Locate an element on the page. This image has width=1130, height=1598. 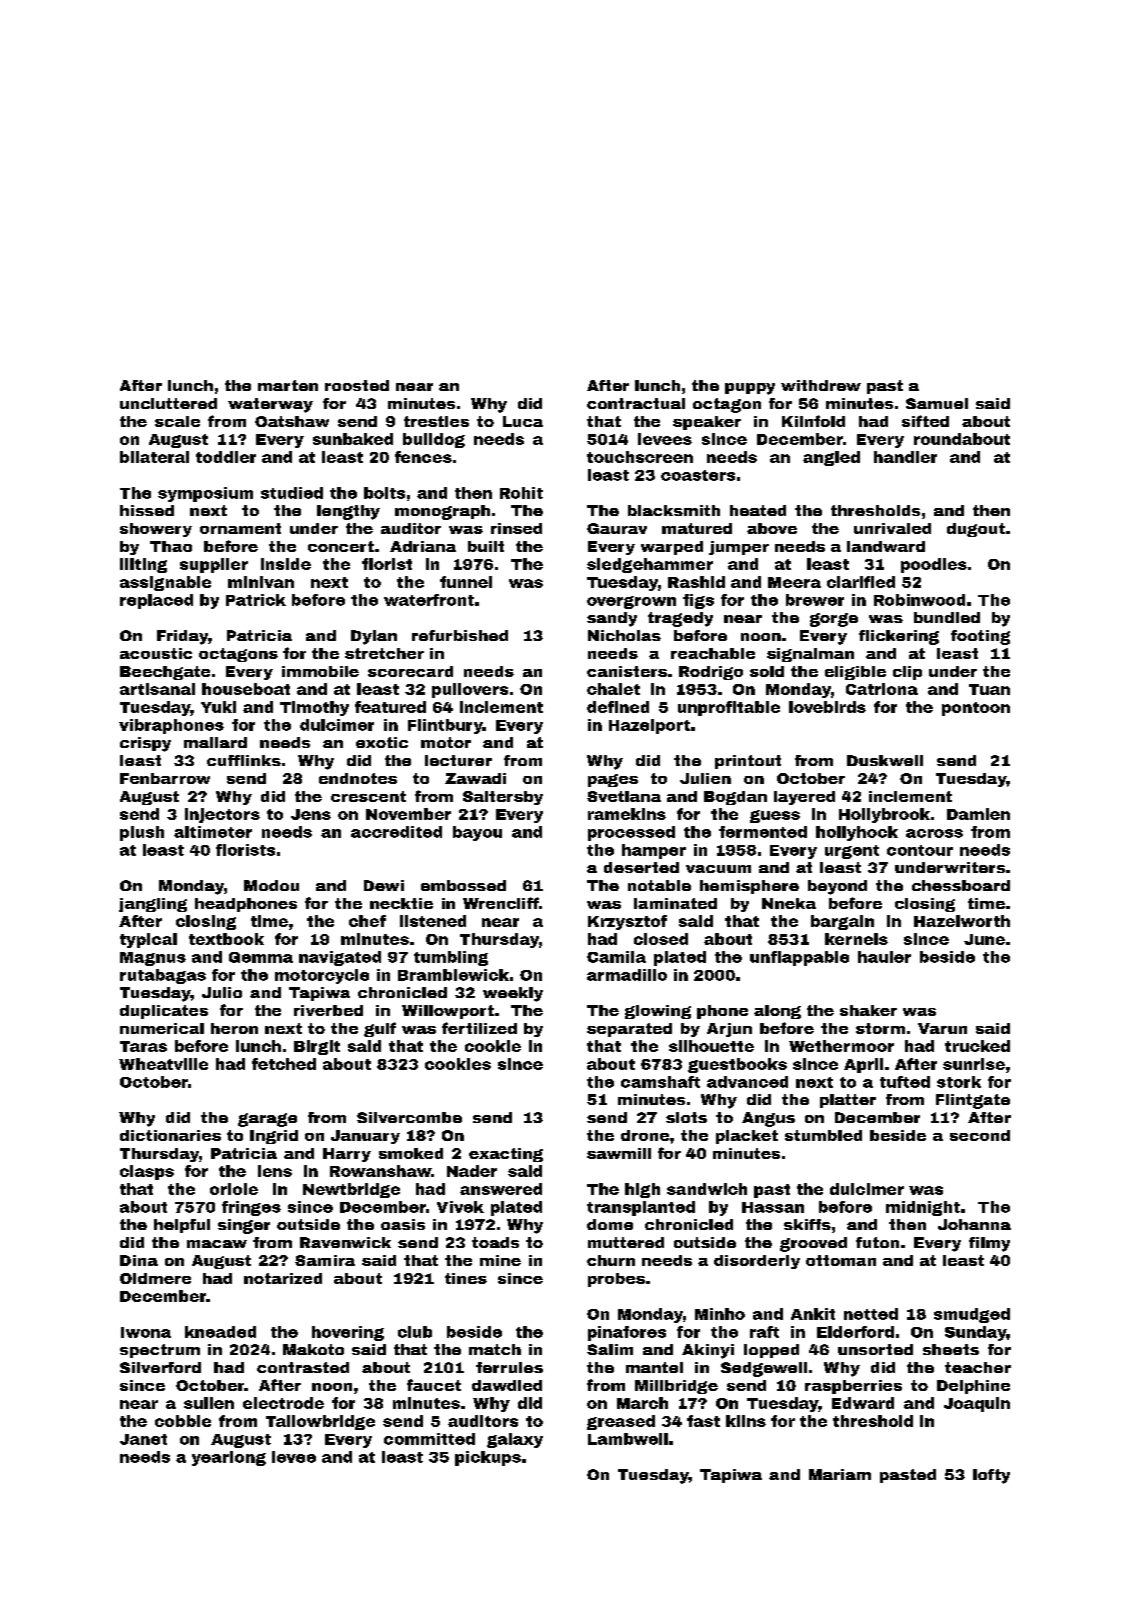
injectors is located at coordinates (222, 815).
